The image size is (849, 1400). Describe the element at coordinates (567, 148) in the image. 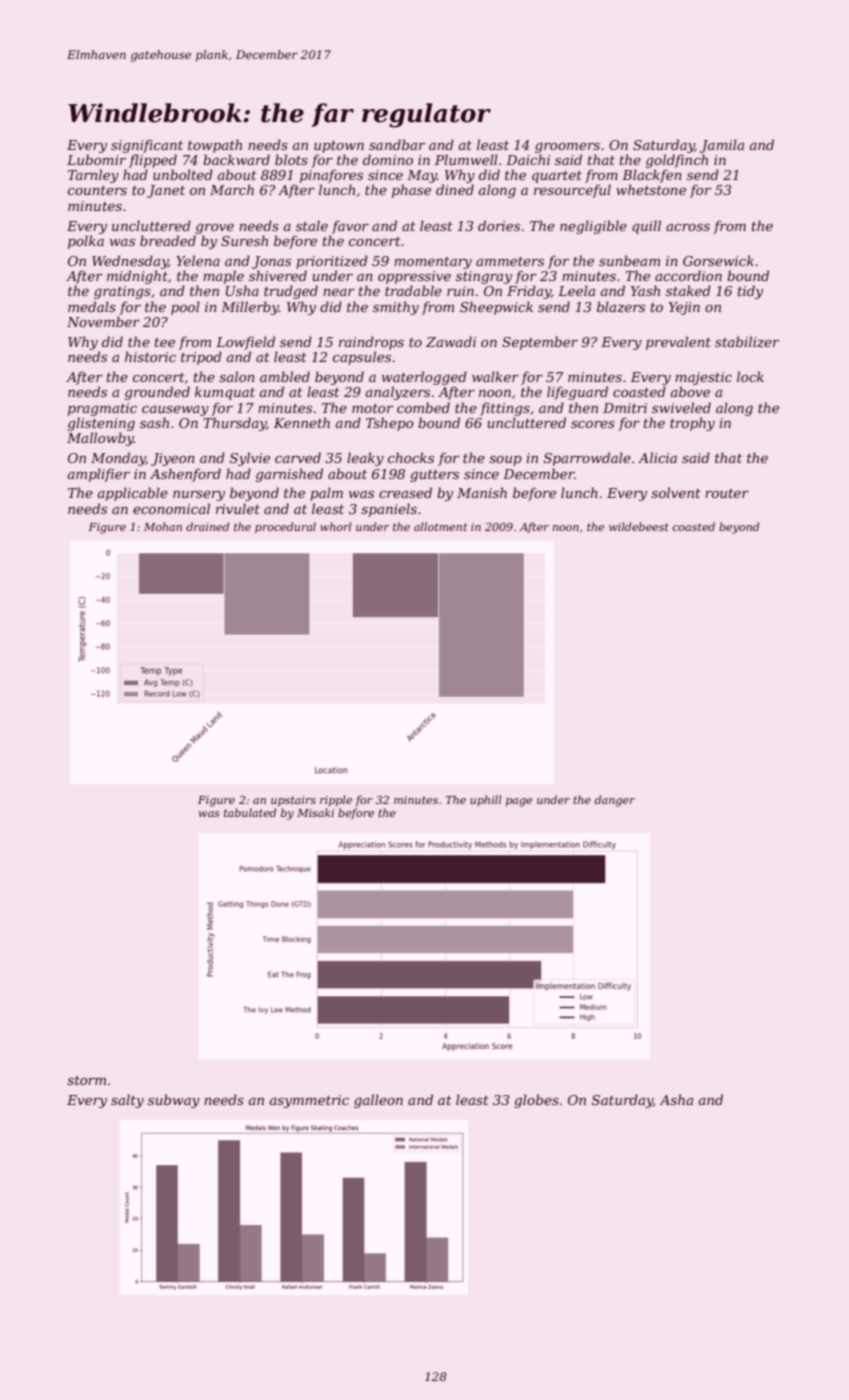

I see `groomers` at that location.
